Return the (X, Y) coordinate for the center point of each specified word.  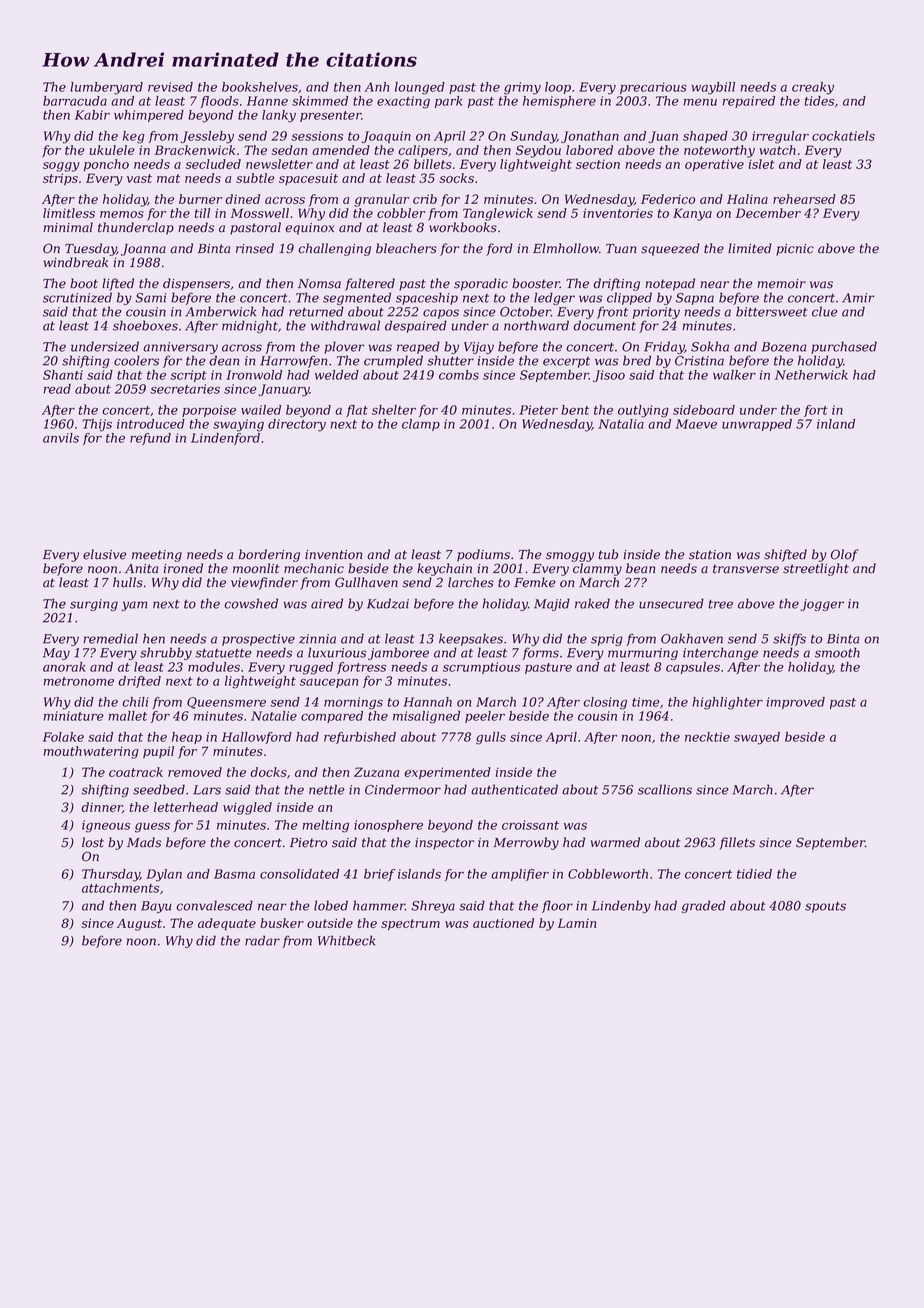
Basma (234, 874)
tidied (754, 874)
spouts (825, 907)
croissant (530, 825)
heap (187, 738)
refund (150, 439)
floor (557, 906)
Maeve (696, 424)
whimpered (149, 116)
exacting (403, 102)
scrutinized (77, 297)
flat (357, 411)
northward (536, 325)
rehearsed (804, 199)
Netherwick (811, 375)
